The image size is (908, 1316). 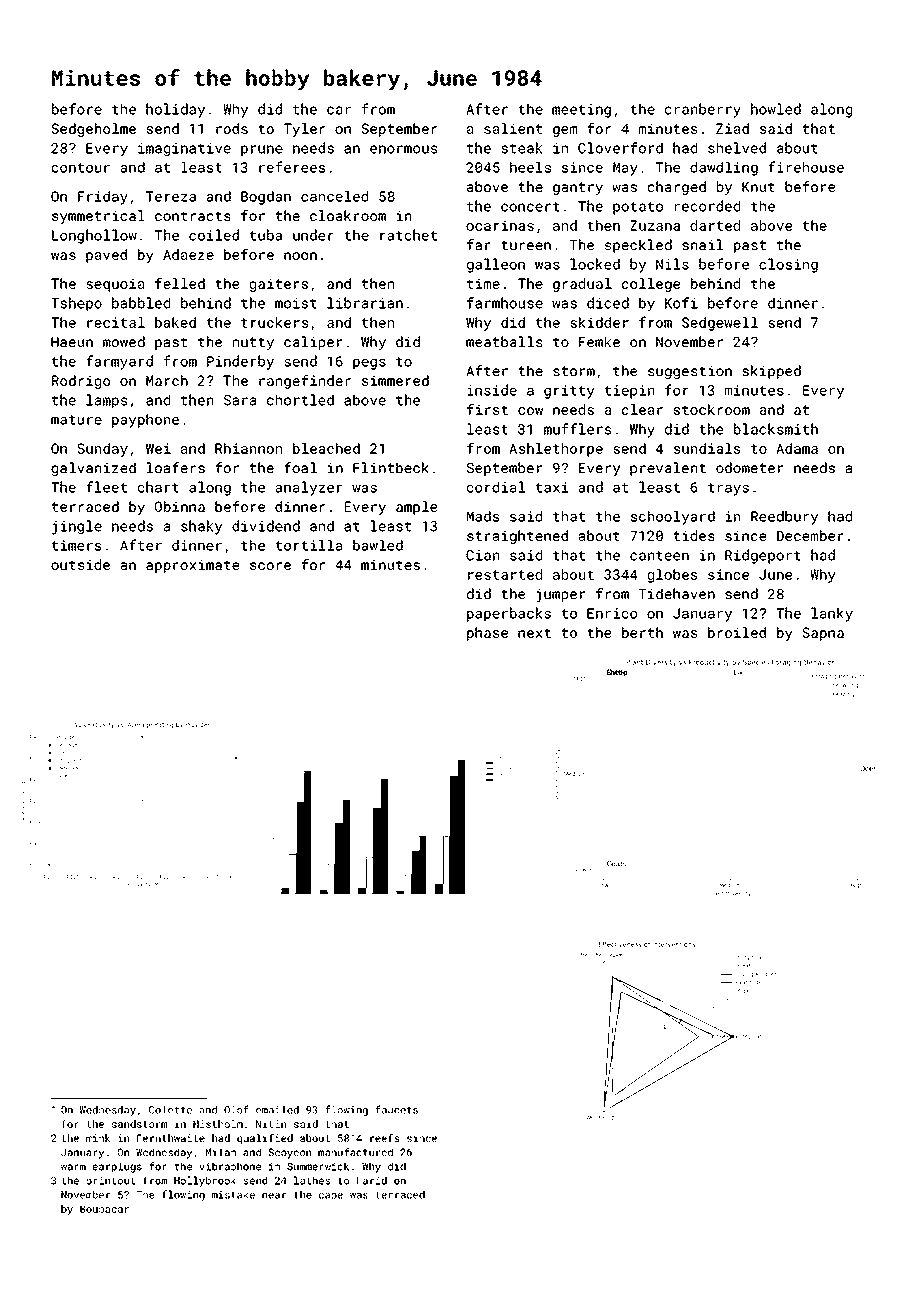 I want to click on paperbacks, so click(x=509, y=614).
